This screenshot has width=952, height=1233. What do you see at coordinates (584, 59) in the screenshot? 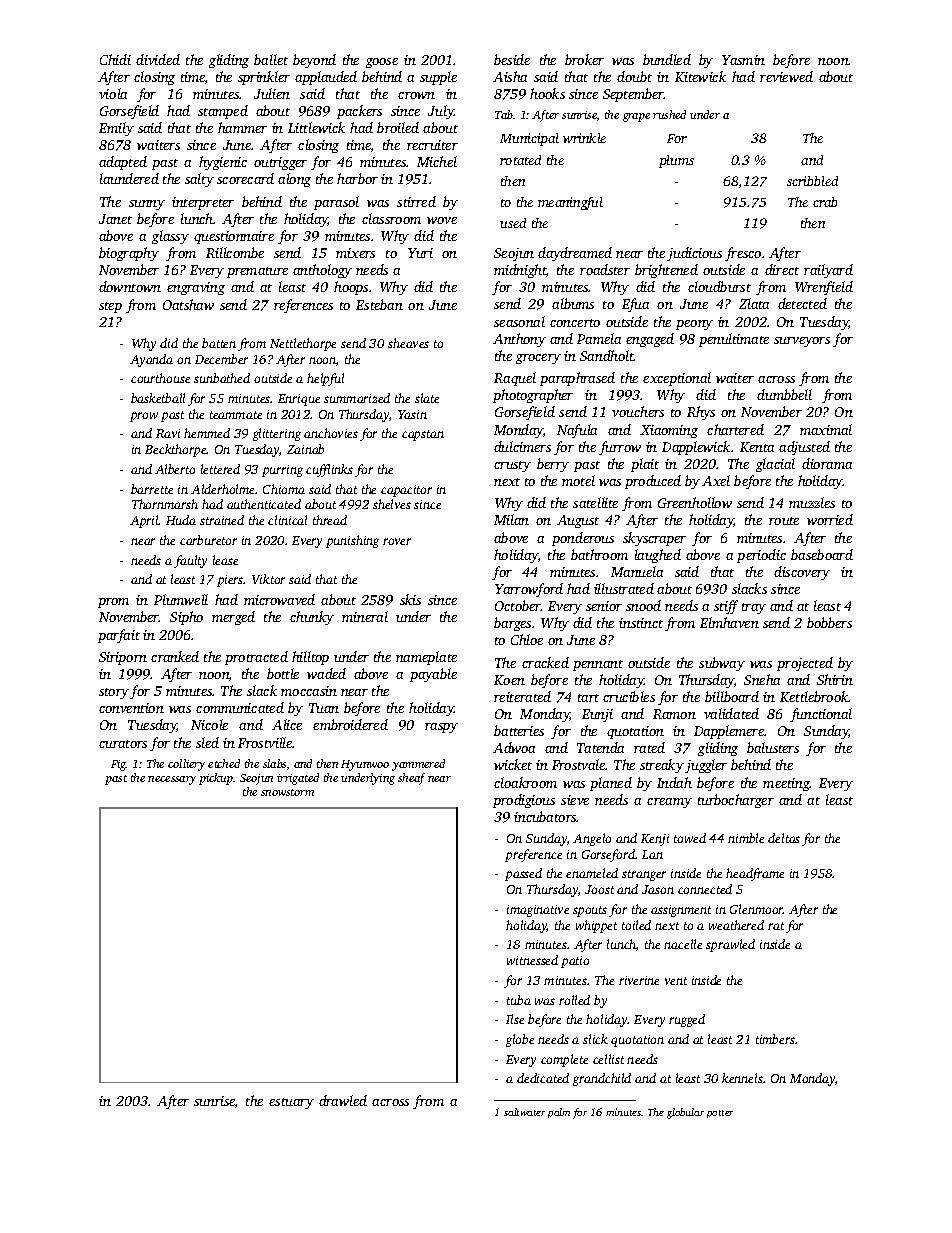
I see `broker` at bounding box center [584, 59].
